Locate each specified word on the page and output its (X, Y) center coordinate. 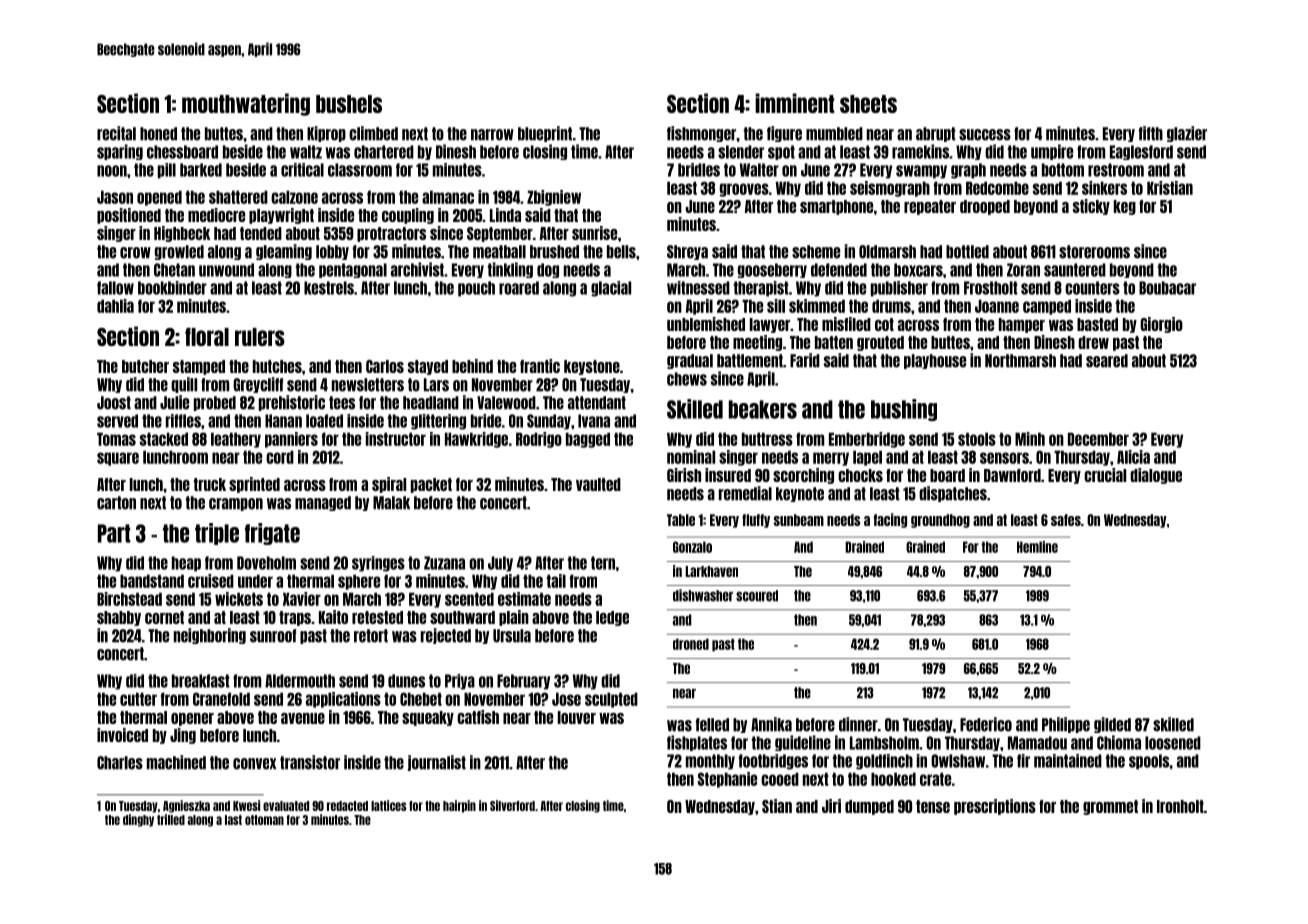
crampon (236, 504)
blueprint (545, 134)
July (500, 564)
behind (472, 366)
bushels (349, 104)
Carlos (385, 366)
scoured (757, 596)
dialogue (1156, 476)
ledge (612, 618)
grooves (744, 190)
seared (1107, 361)
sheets (868, 104)
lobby (332, 252)
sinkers (1104, 188)
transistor (310, 762)
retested (377, 617)
